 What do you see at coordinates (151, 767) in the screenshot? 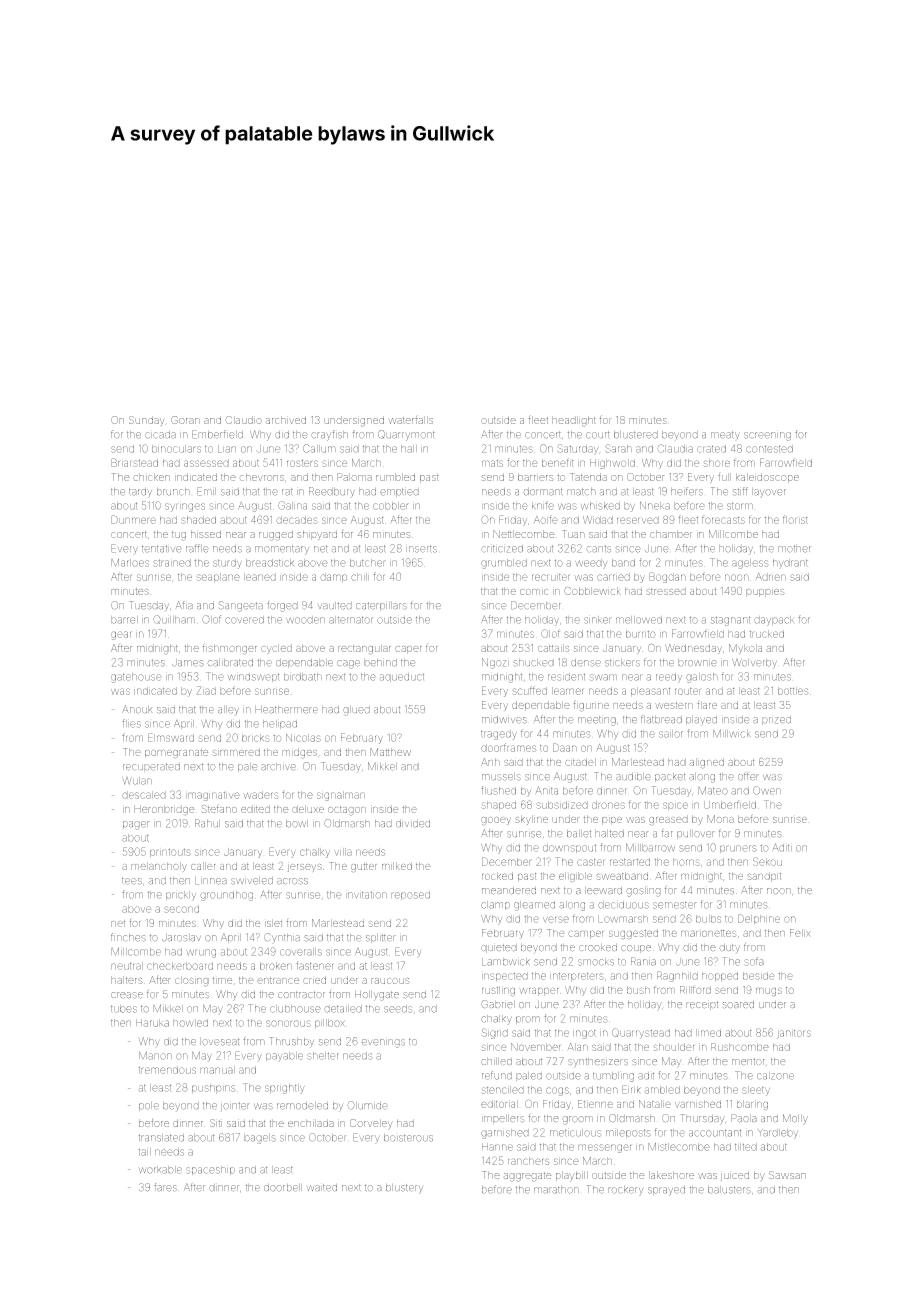
I see `recuperated` at bounding box center [151, 767].
